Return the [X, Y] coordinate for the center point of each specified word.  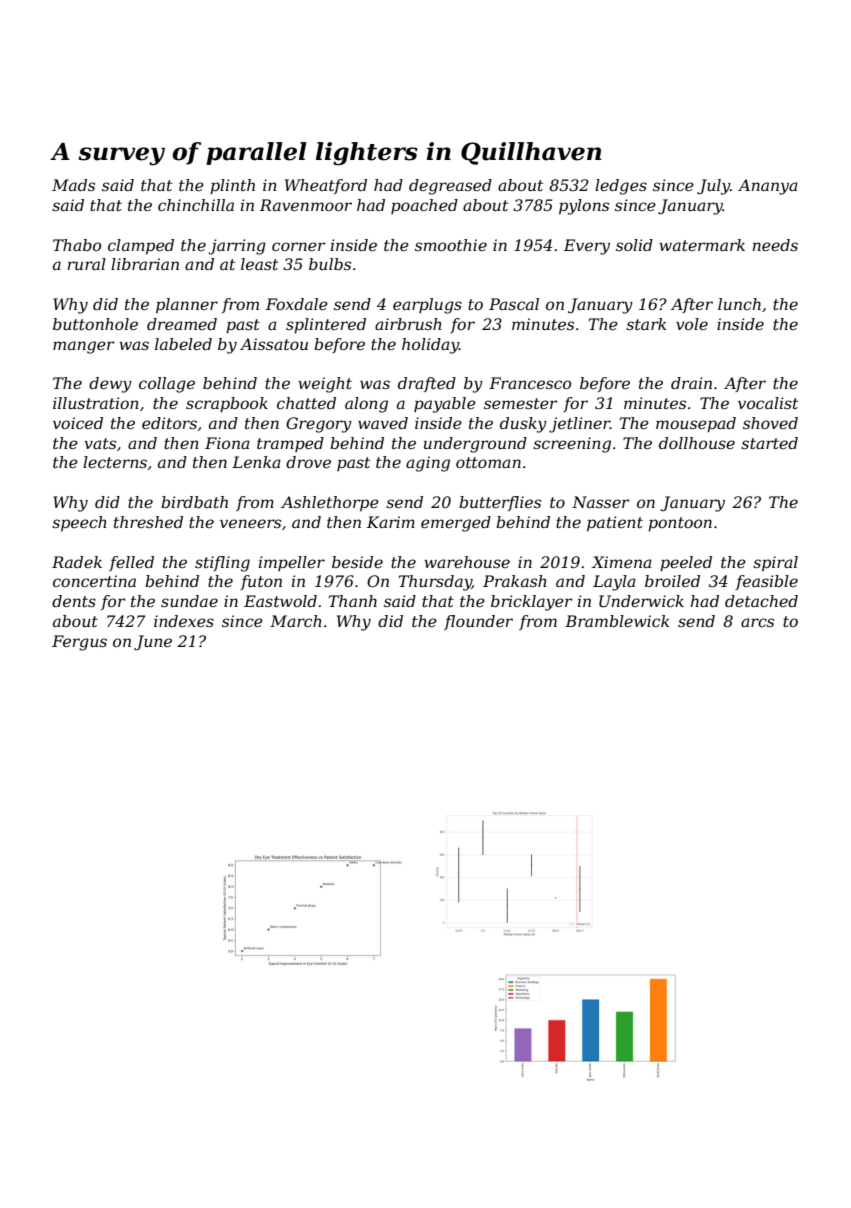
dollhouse [697, 443]
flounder [478, 622]
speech [79, 524]
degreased [450, 187]
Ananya [768, 187]
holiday [430, 346]
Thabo [77, 245]
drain [691, 383]
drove [308, 462]
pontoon [680, 524]
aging [428, 464]
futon [261, 582]
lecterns [115, 462]
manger [84, 347]
